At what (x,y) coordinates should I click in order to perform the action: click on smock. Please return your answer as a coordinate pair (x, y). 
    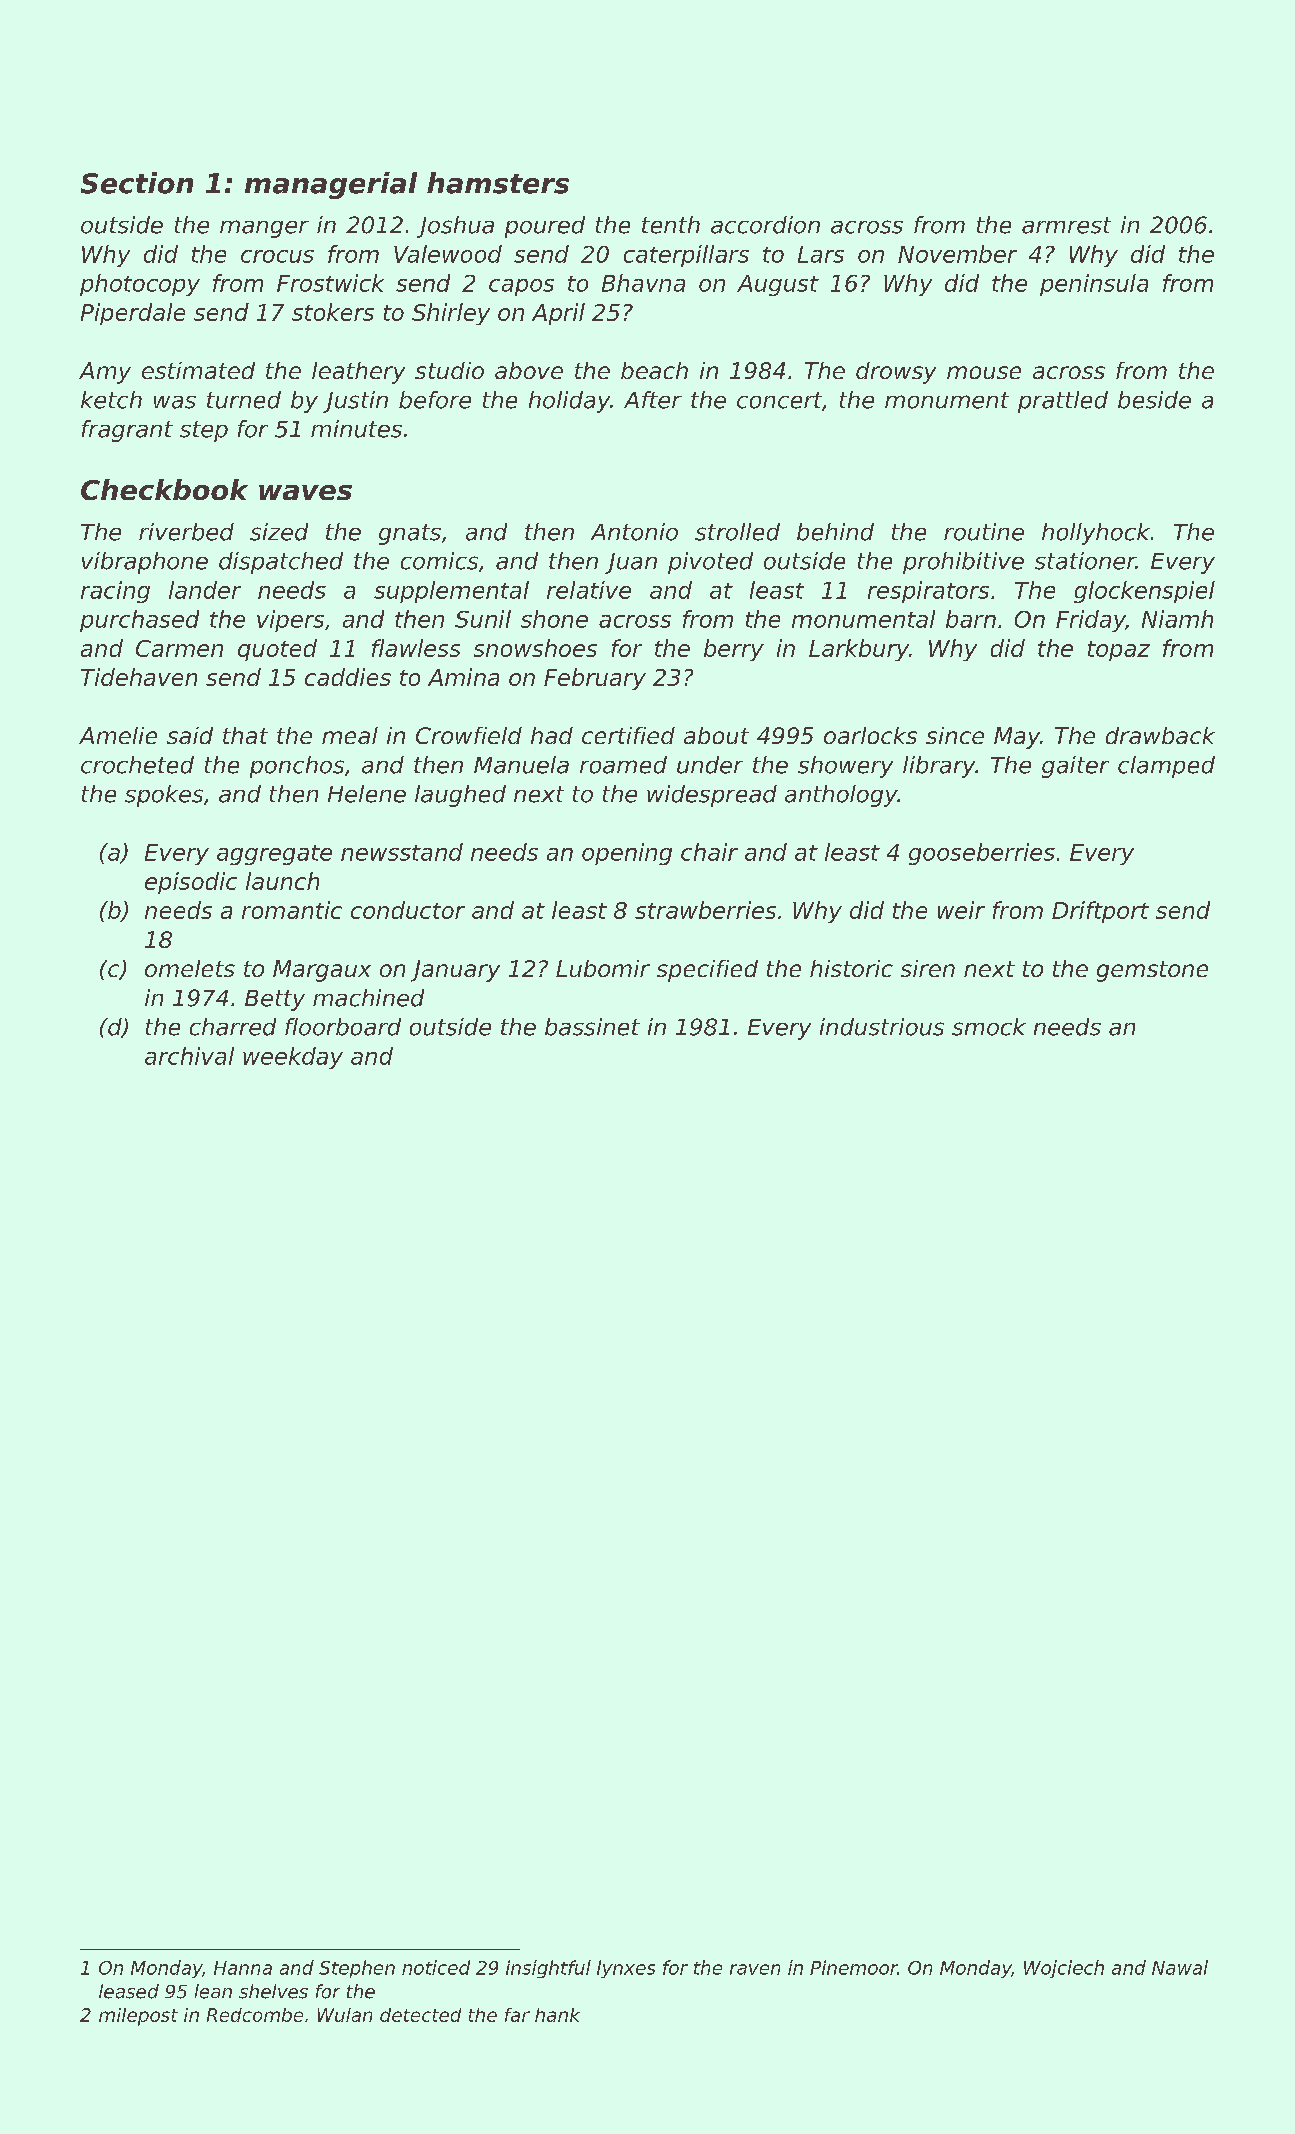
    Looking at the image, I should click on (989, 1027).
